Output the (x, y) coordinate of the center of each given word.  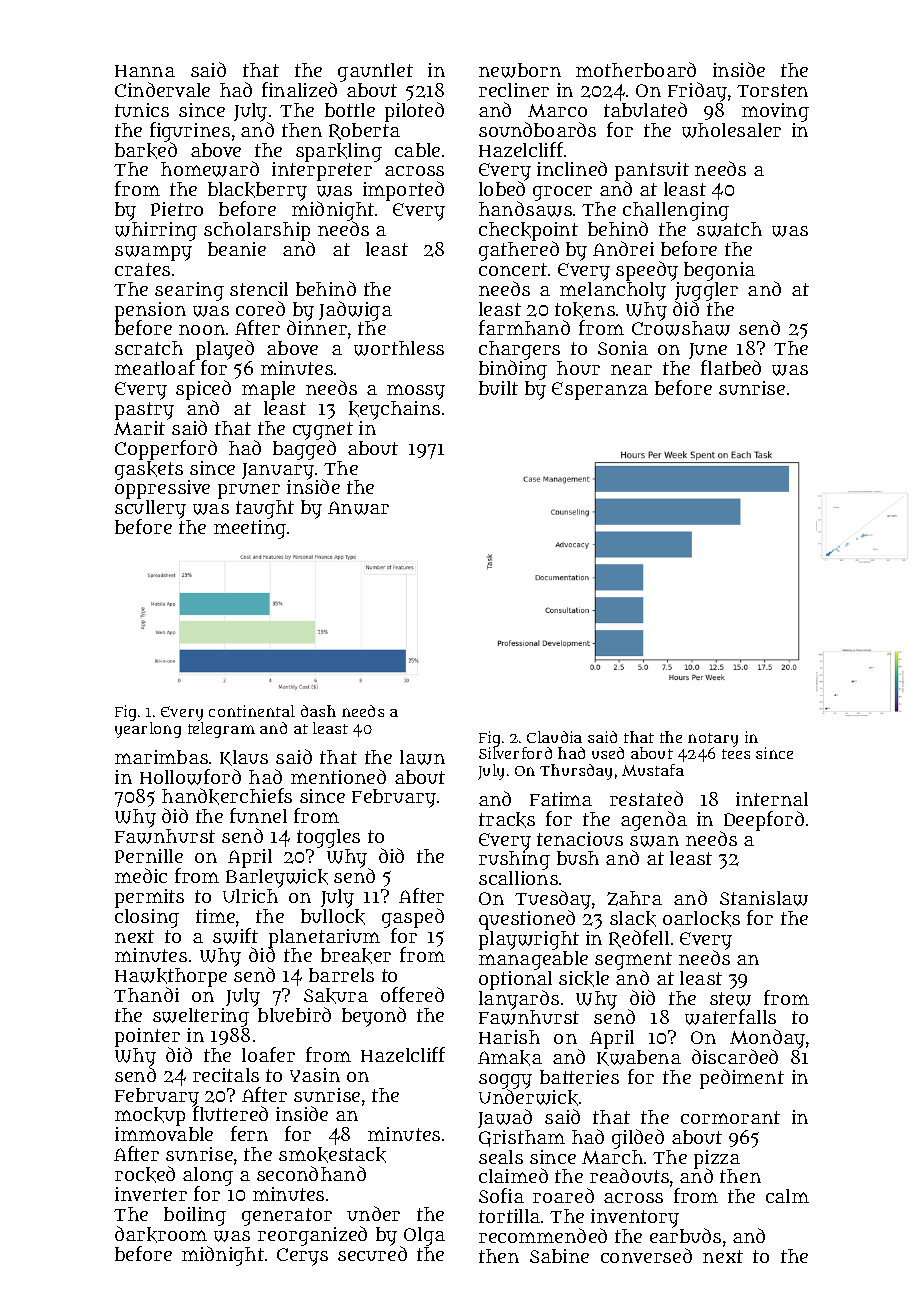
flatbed (731, 367)
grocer (562, 193)
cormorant (730, 1117)
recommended (543, 1235)
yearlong (148, 730)
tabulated (645, 109)
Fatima (561, 799)
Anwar (358, 508)
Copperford (166, 450)
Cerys (302, 1257)
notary (713, 740)
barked (146, 150)
